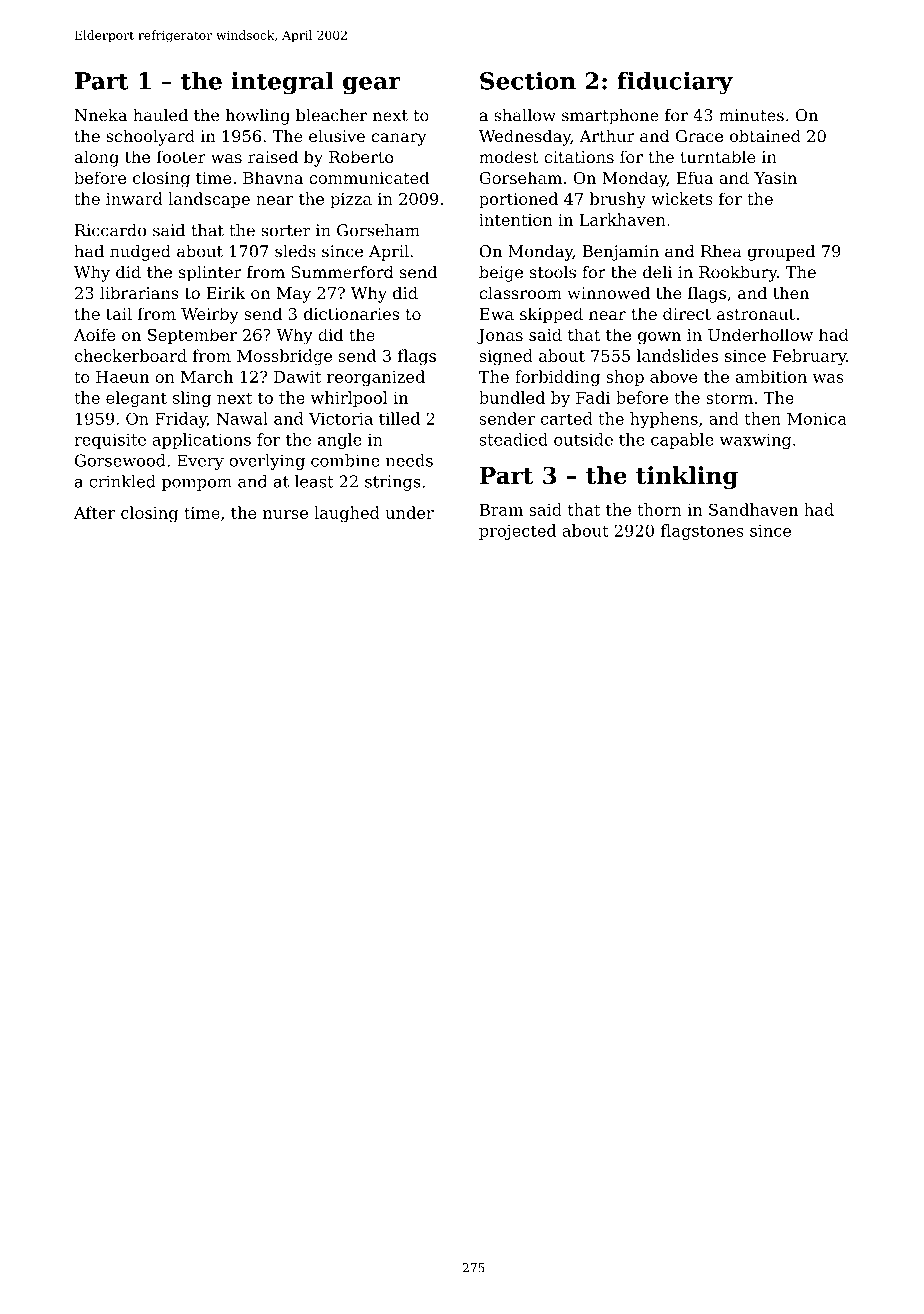 This screenshot has width=924, height=1314. I want to click on Rhea, so click(721, 251).
